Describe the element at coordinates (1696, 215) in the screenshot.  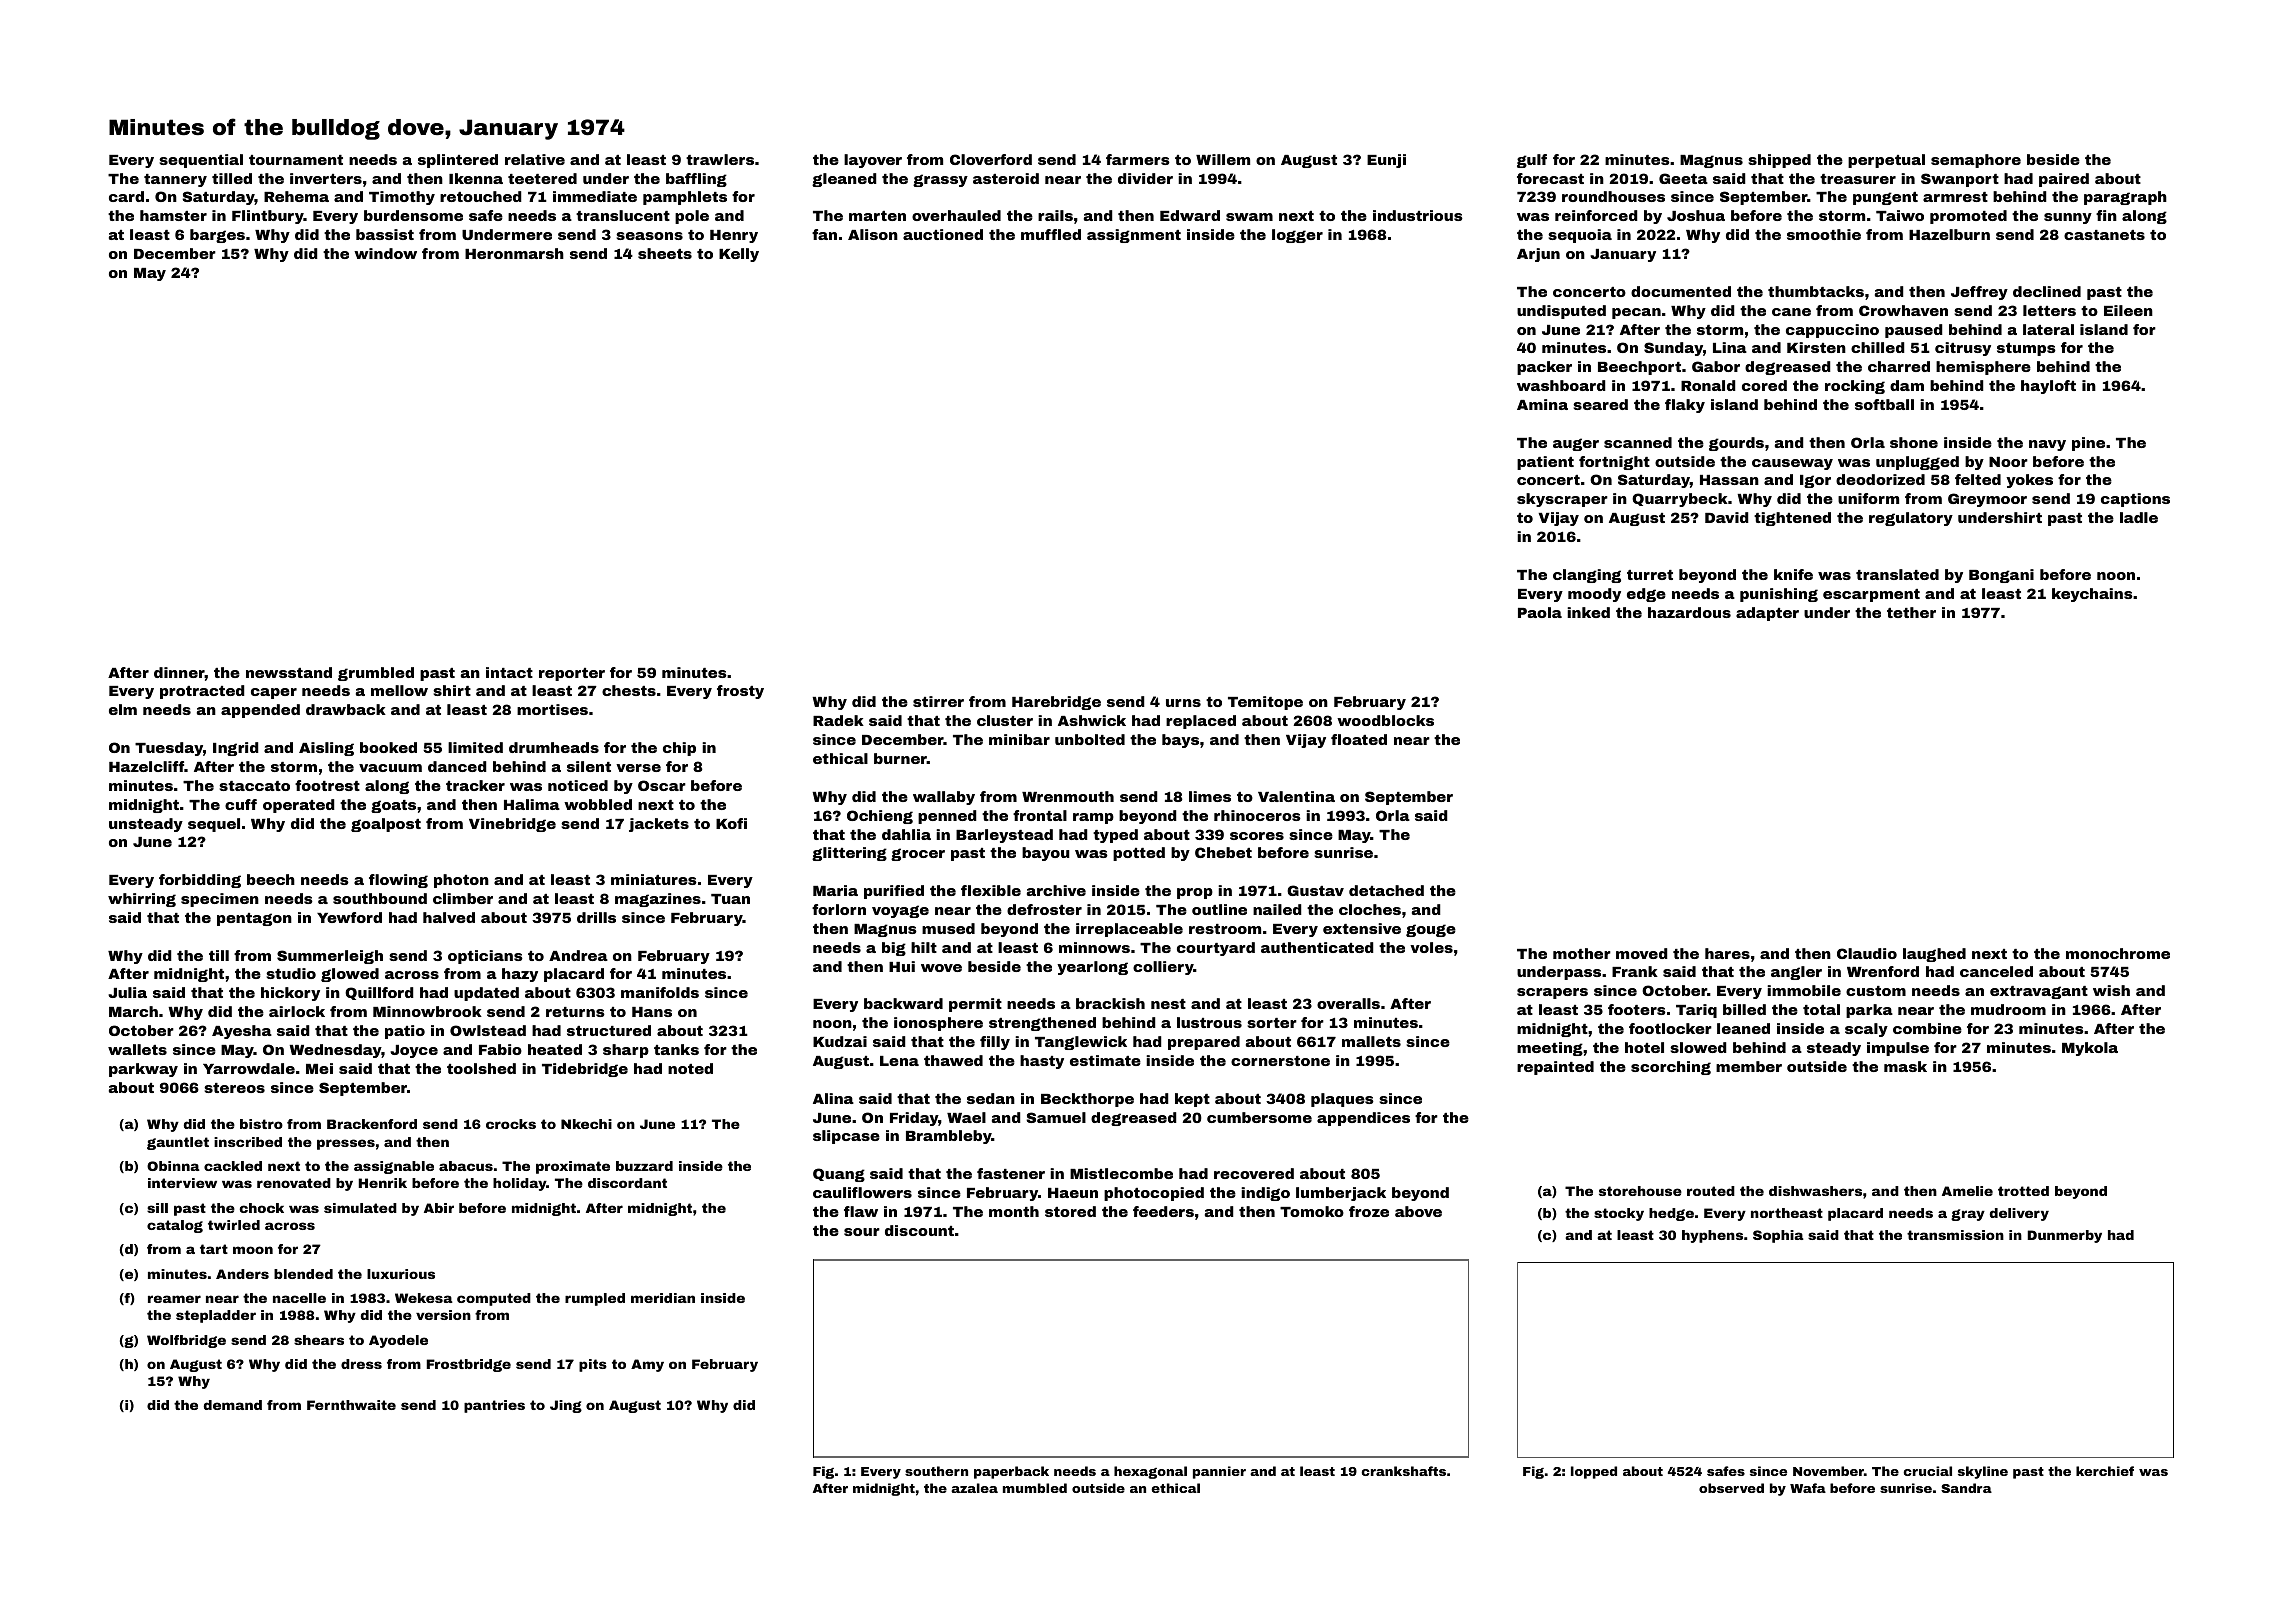
I see `Joshua` at that location.
